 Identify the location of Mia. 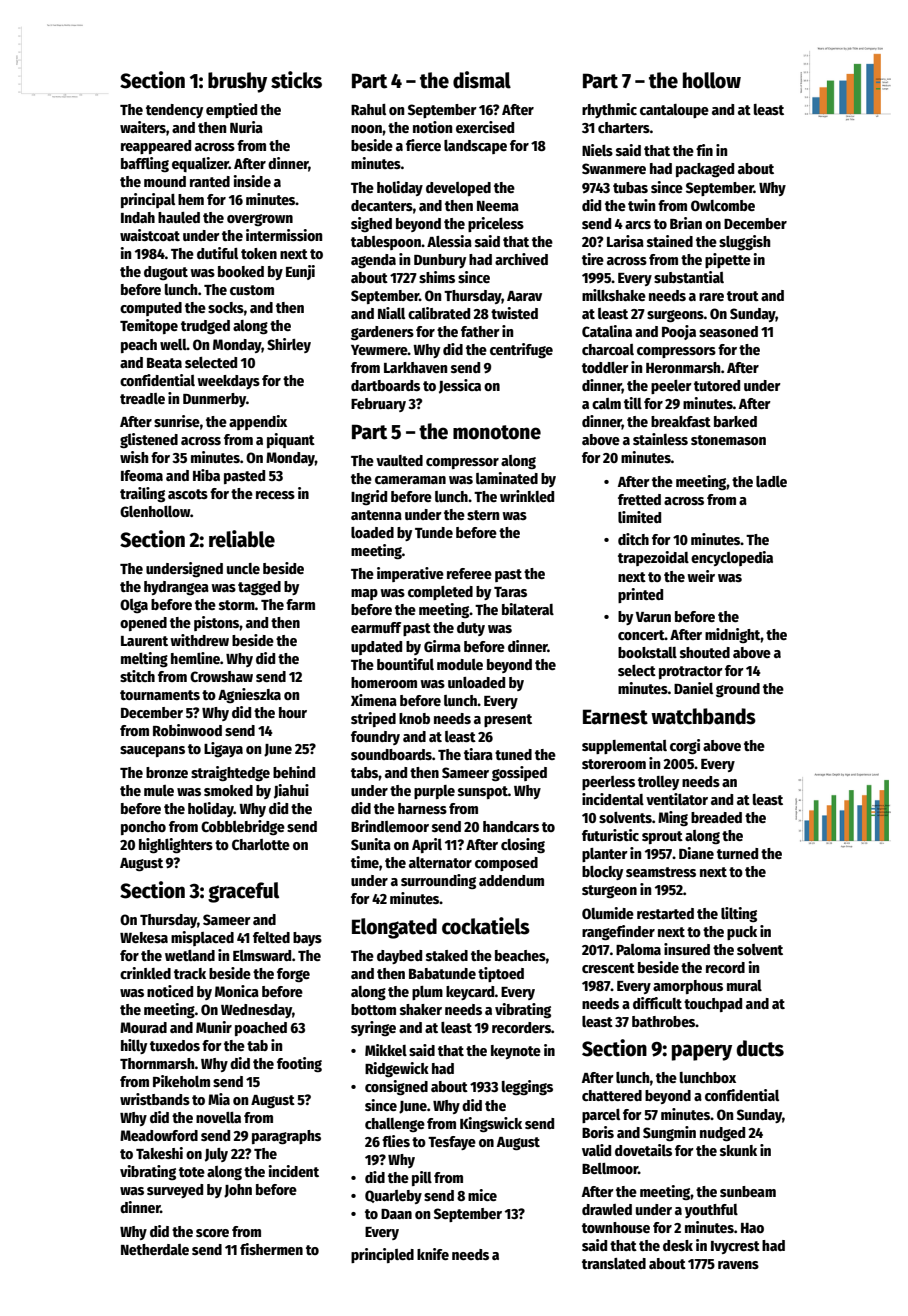
(219, 1099).
